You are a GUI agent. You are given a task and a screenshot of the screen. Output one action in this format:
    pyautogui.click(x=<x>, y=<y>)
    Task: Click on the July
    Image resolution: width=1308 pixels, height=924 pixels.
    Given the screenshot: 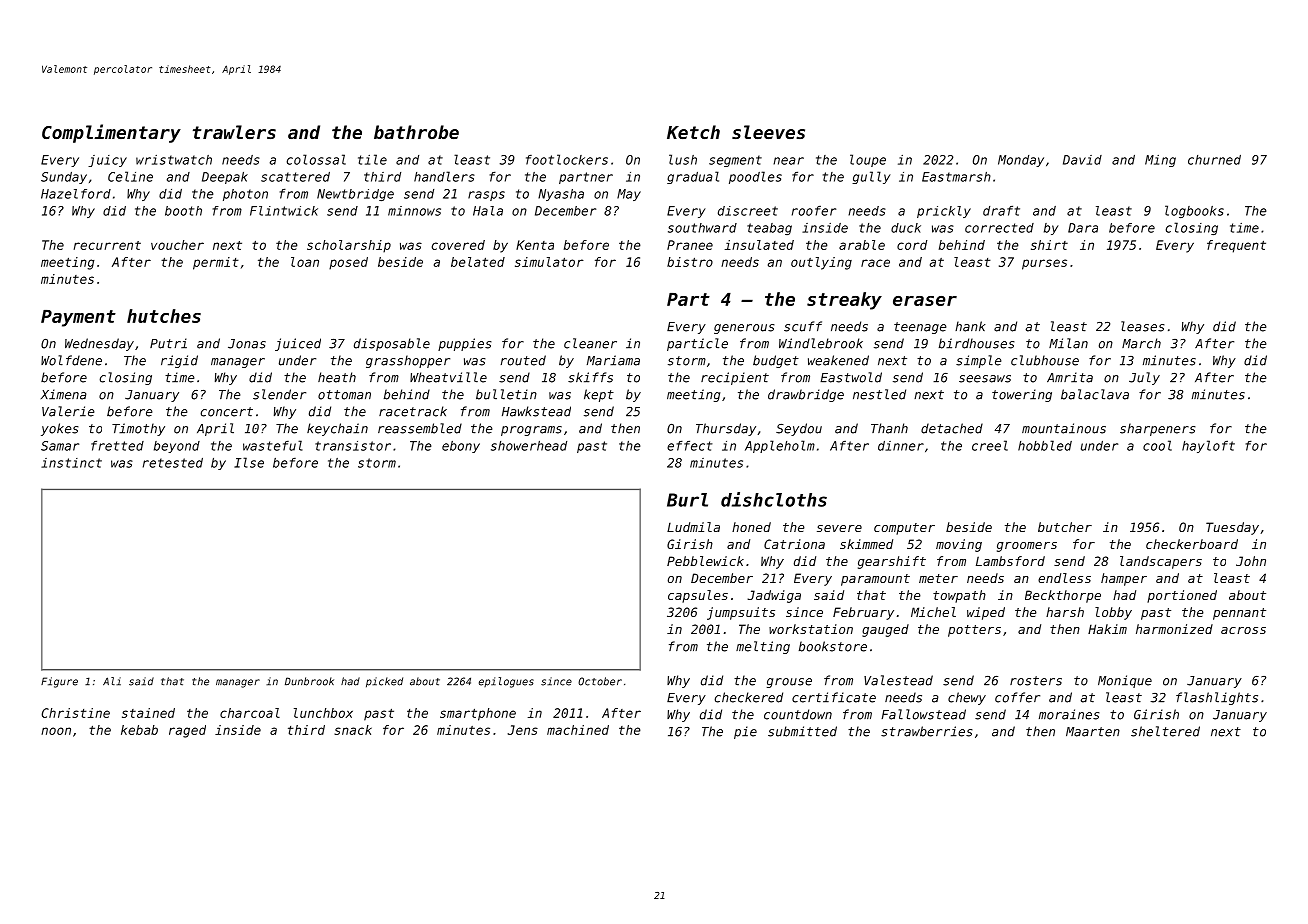 What is the action you would take?
    pyautogui.click(x=1144, y=378)
